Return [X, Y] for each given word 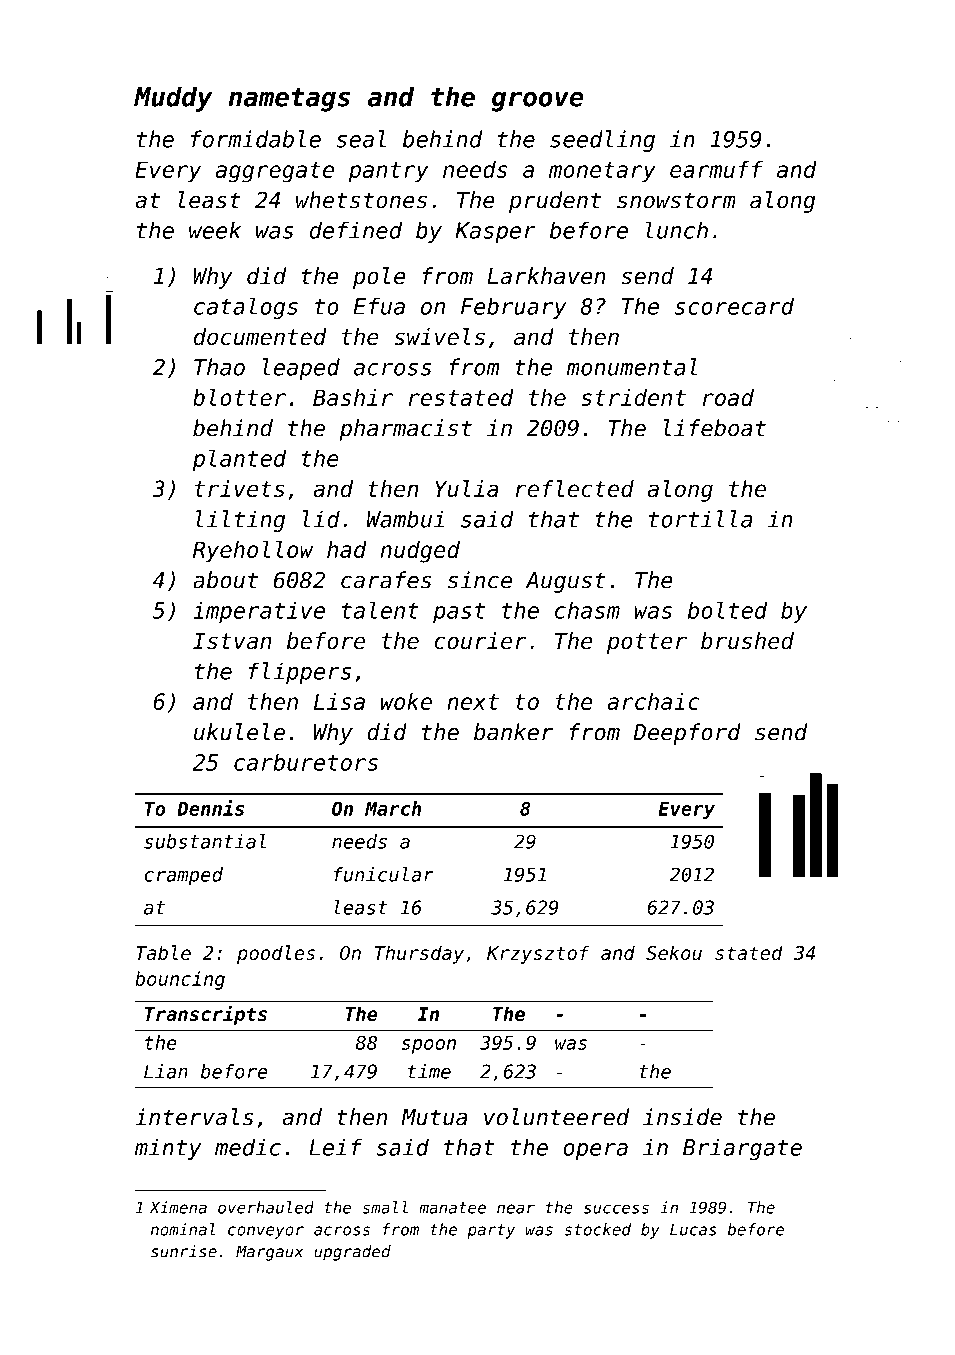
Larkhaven [546, 276]
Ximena [178, 1207]
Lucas [693, 1229]
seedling [602, 141]
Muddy [173, 99]
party [491, 1231]
